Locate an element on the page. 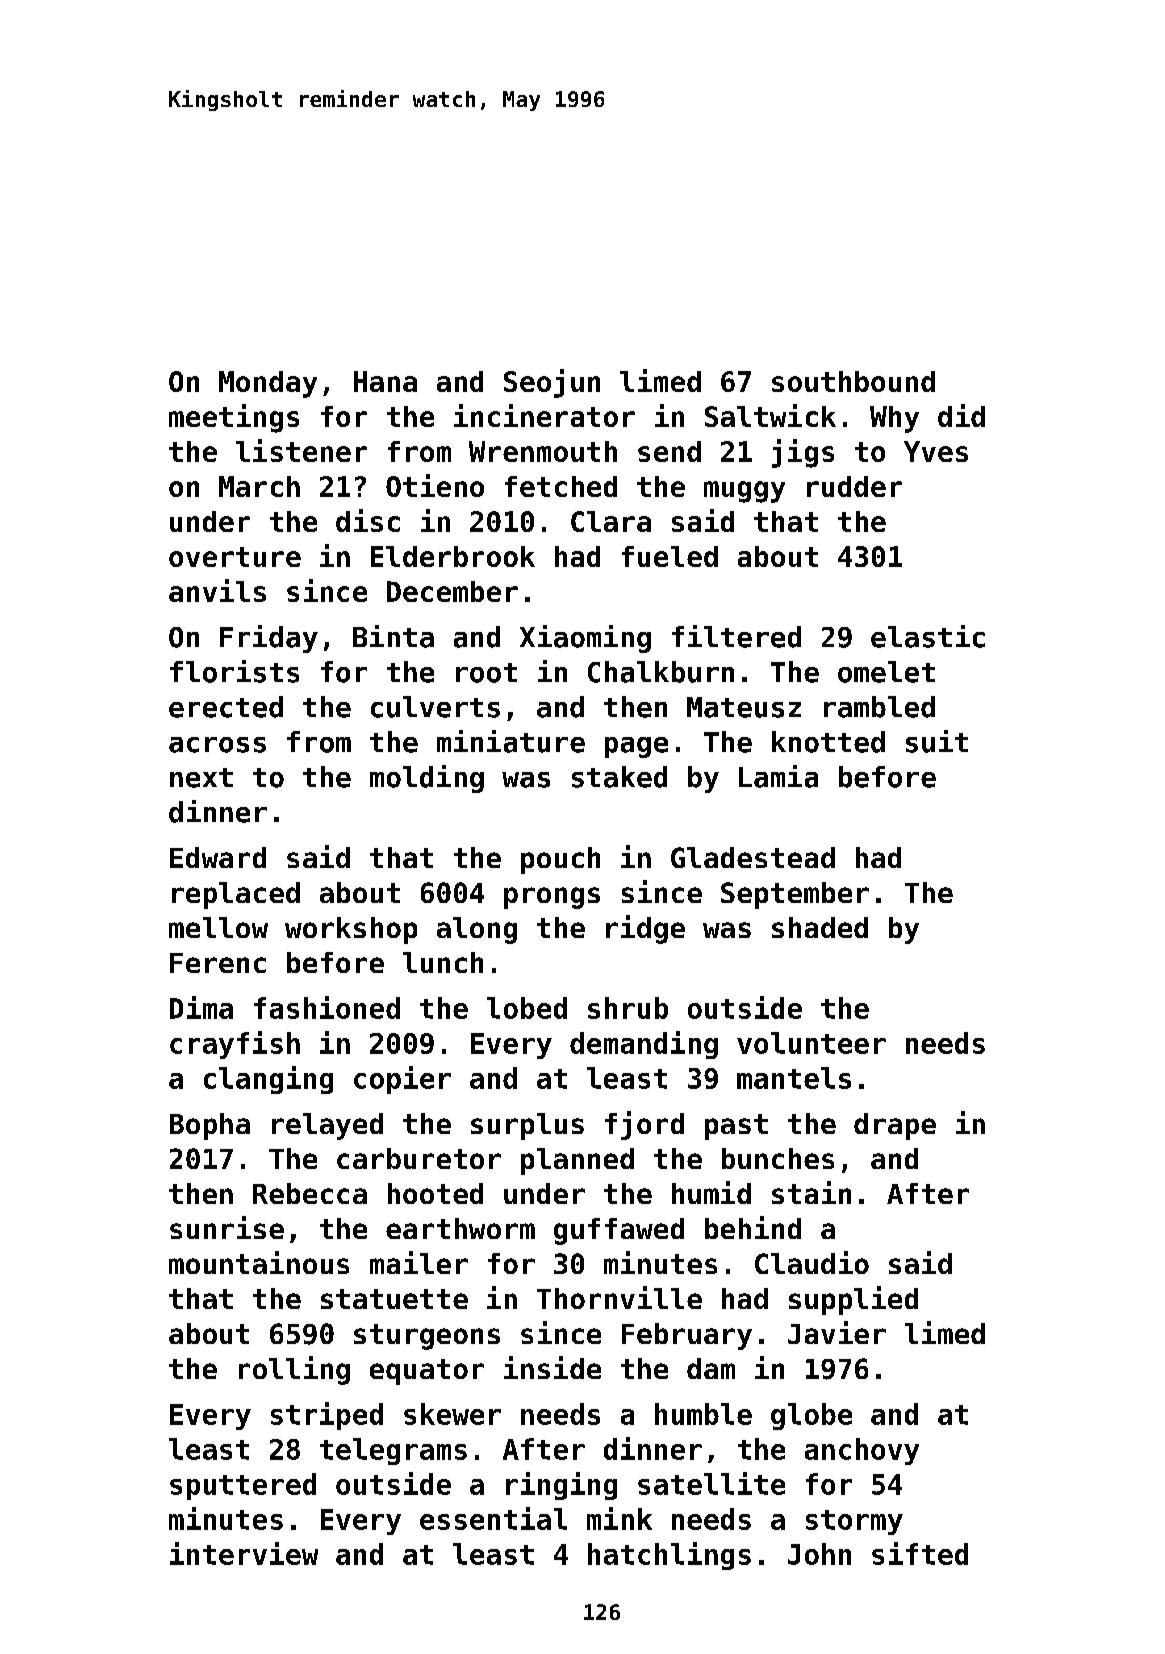  erected is located at coordinates (226, 707).
